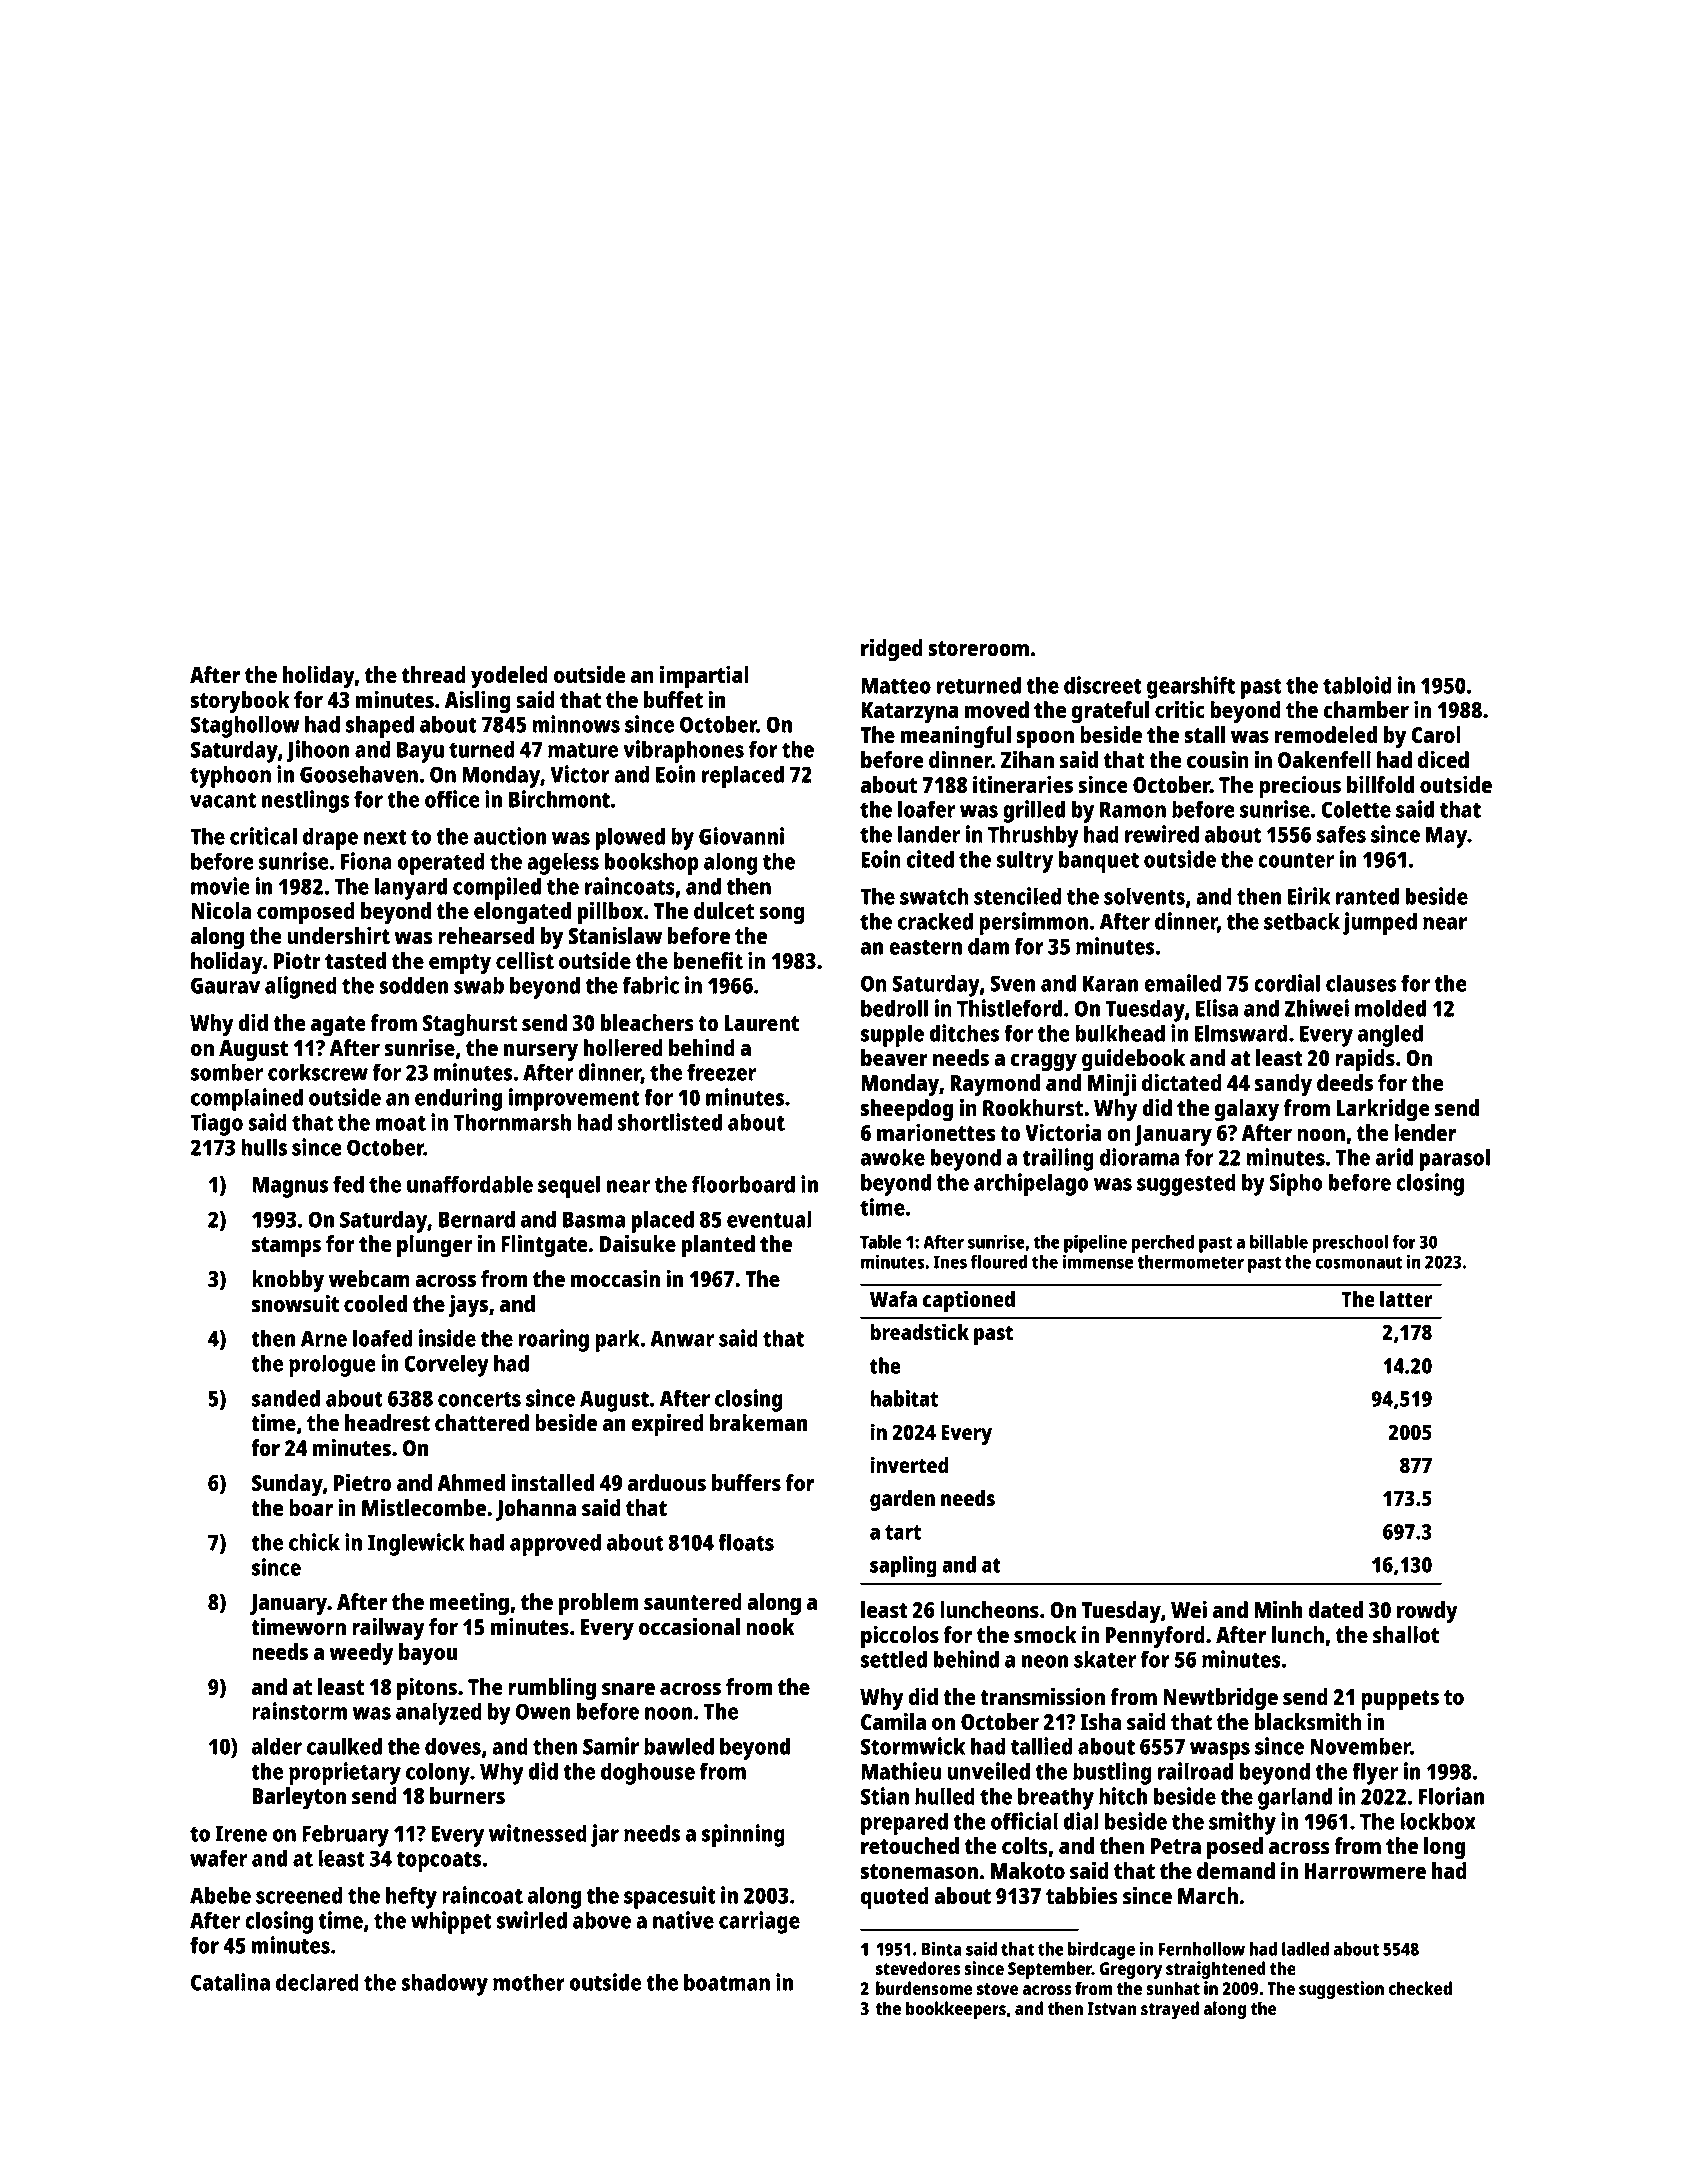 This screenshot has height=2178, width=1683. What do you see at coordinates (225, 985) in the screenshot?
I see `Gaurav` at bounding box center [225, 985].
